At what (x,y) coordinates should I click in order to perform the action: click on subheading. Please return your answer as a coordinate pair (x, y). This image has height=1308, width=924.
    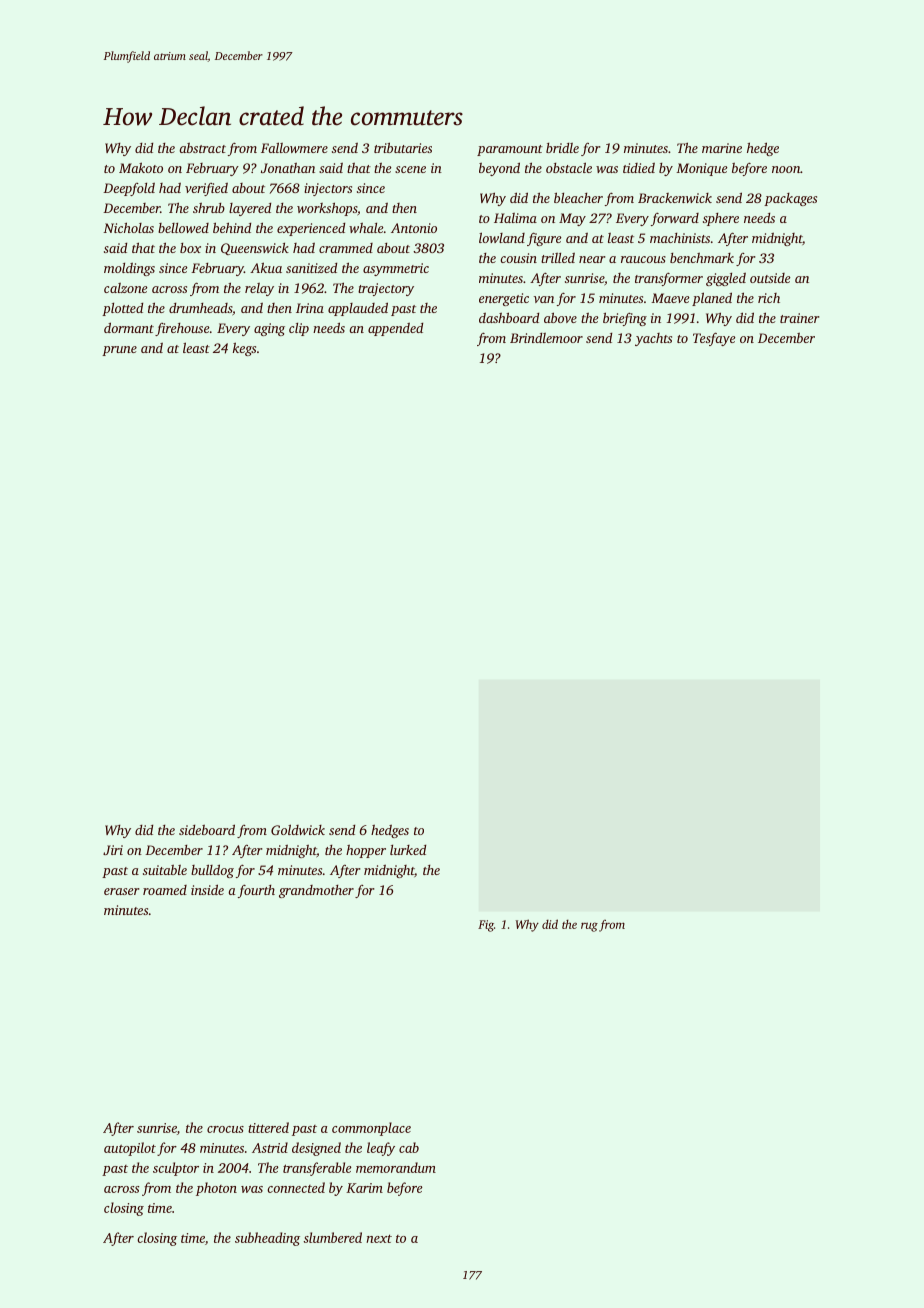
    Looking at the image, I should click on (267, 1239).
